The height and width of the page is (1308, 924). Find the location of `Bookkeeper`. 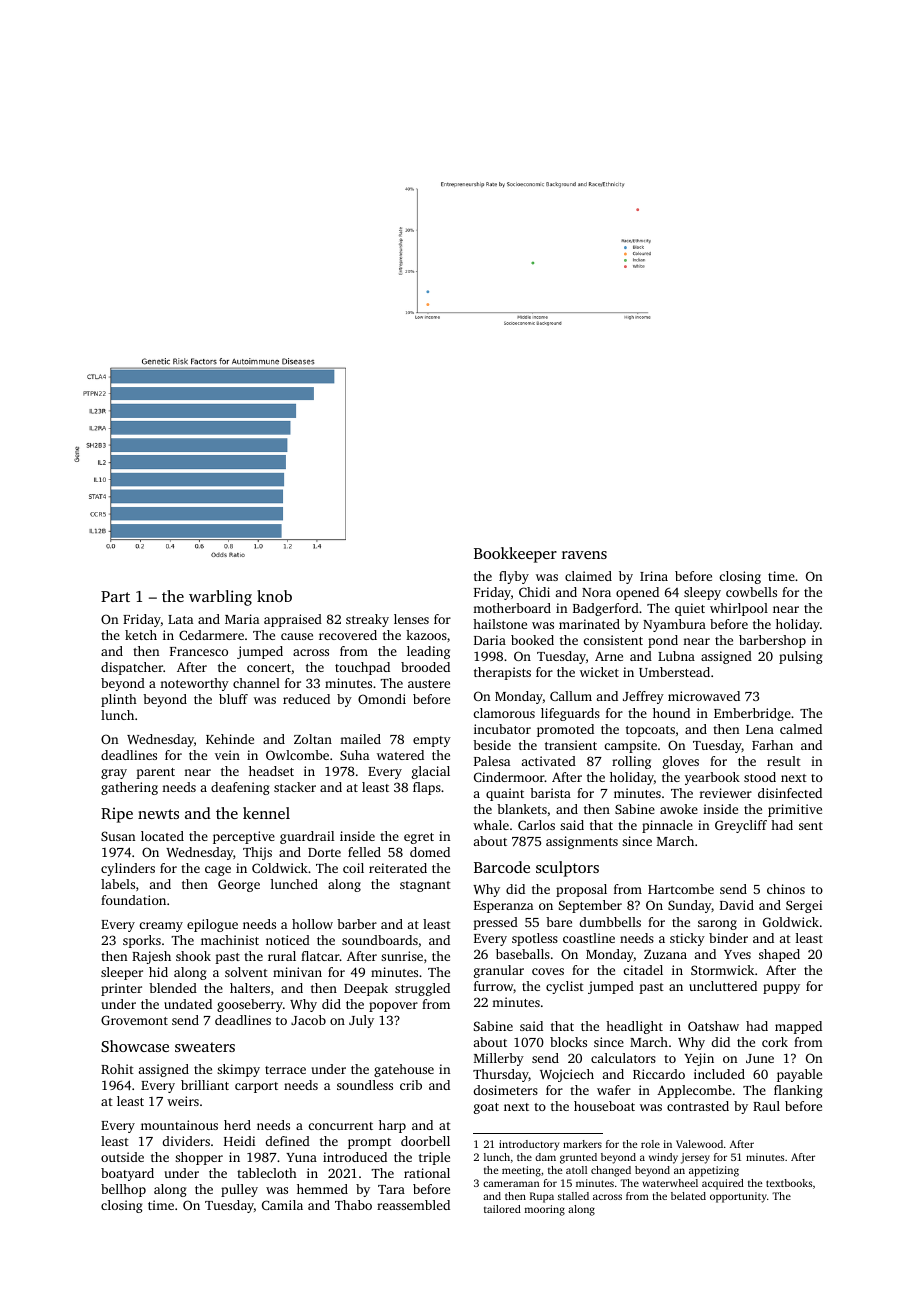

Bookkeeper is located at coordinates (515, 555).
